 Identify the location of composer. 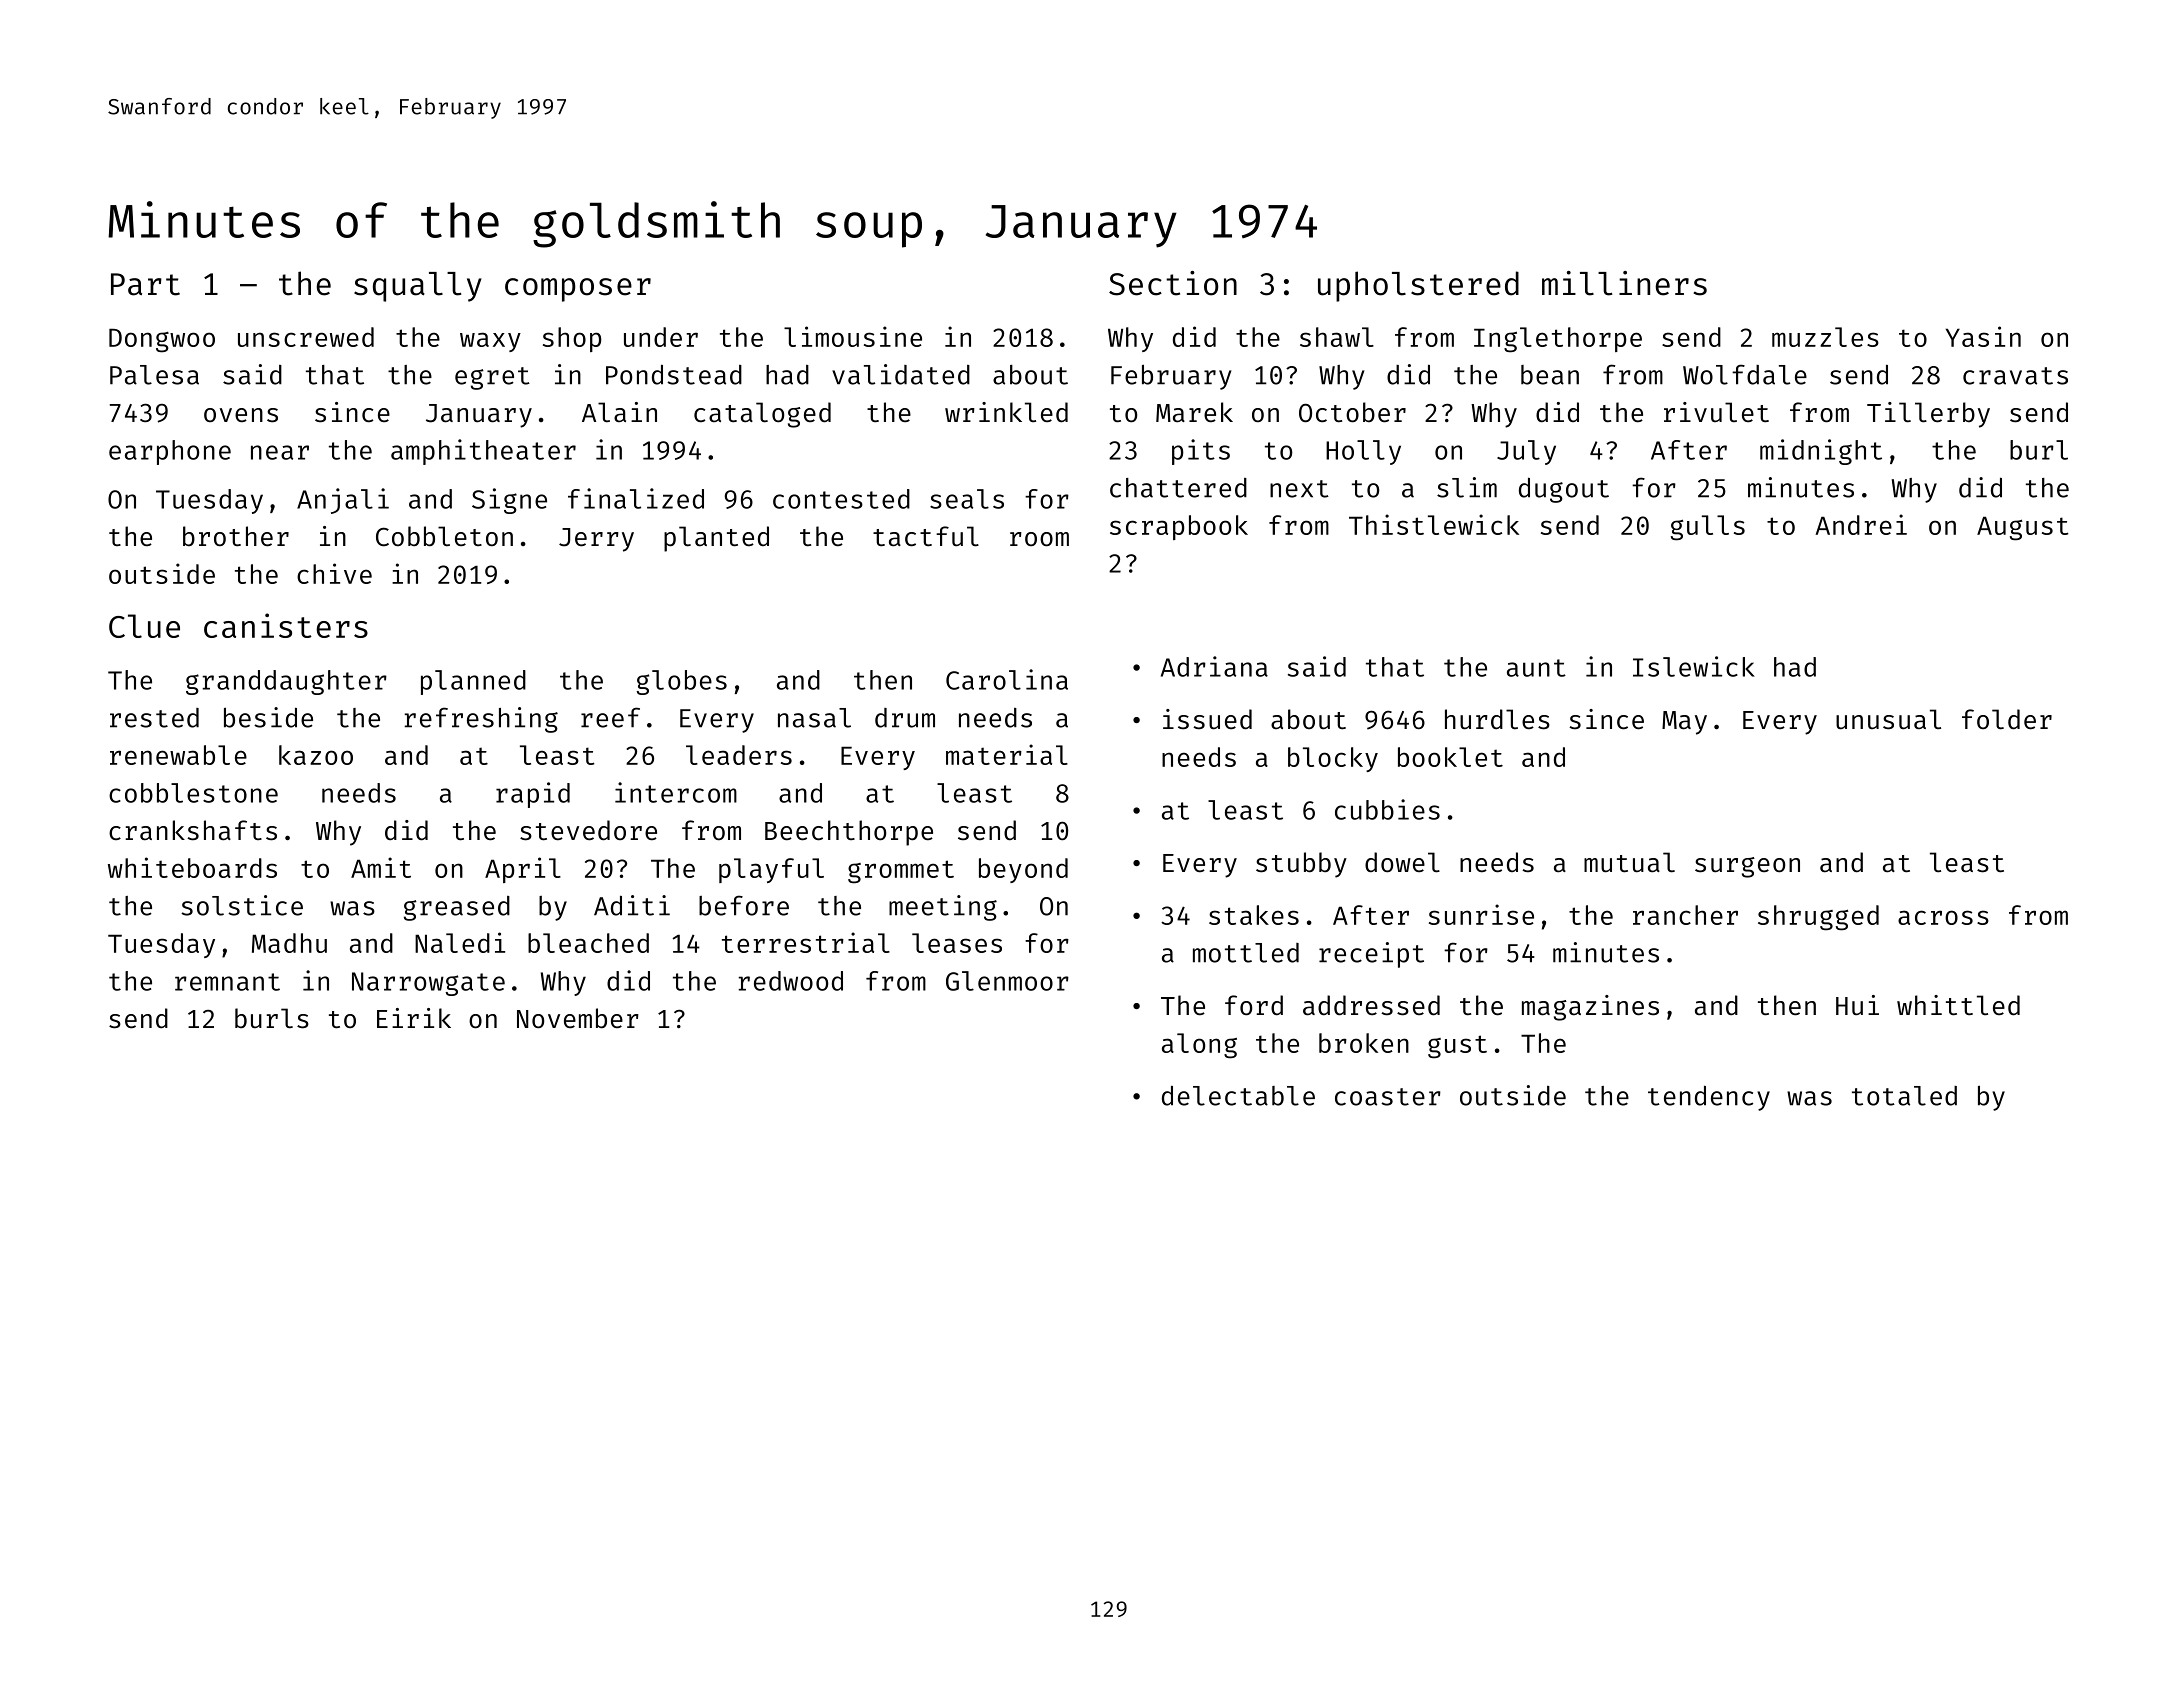
(578, 290).
